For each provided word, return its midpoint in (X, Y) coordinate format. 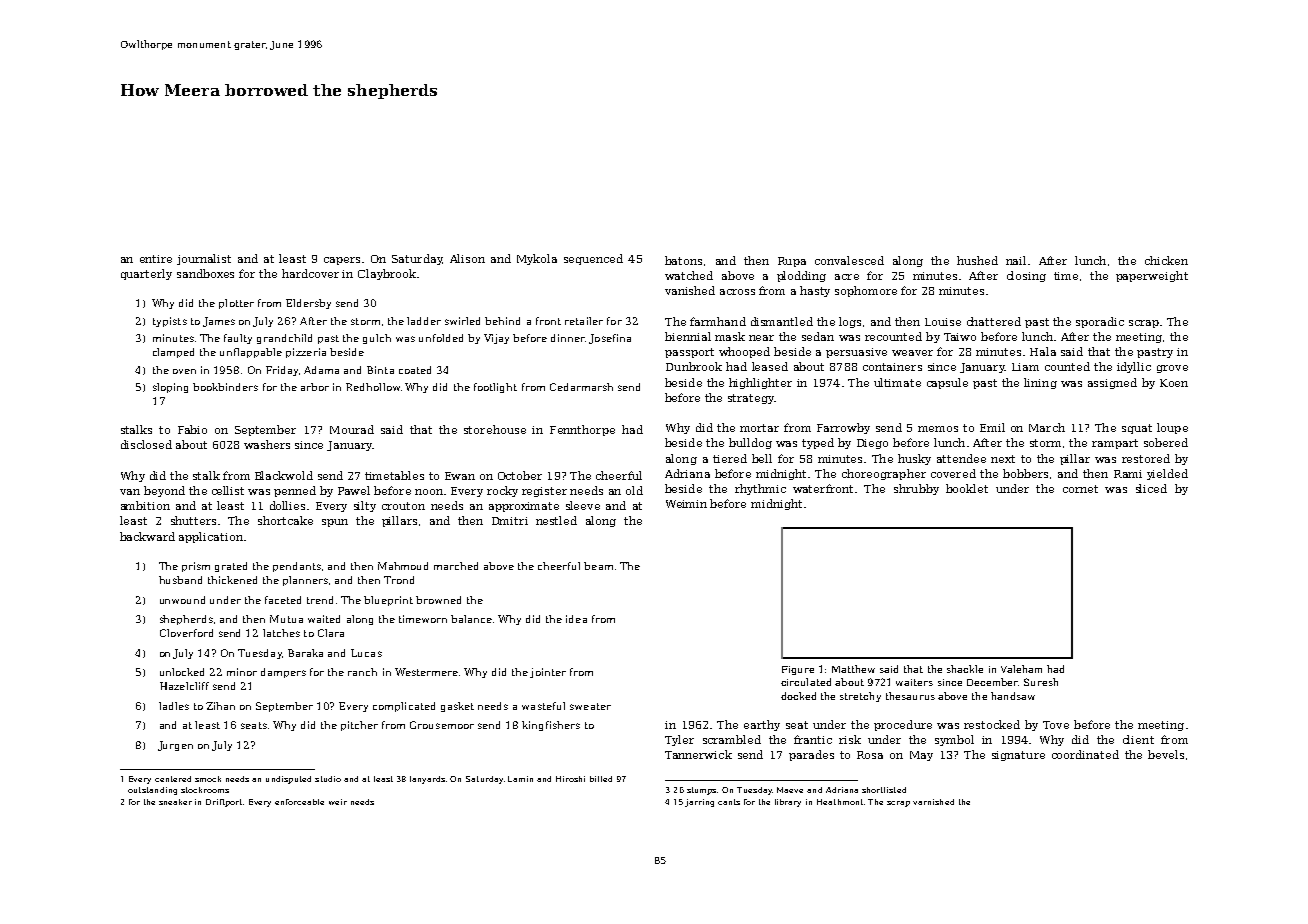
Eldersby (308, 304)
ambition (145, 505)
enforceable (299, 802)
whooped (744, 352)
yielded (1167, 474)
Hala (1043, 351)
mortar (759, 428)
